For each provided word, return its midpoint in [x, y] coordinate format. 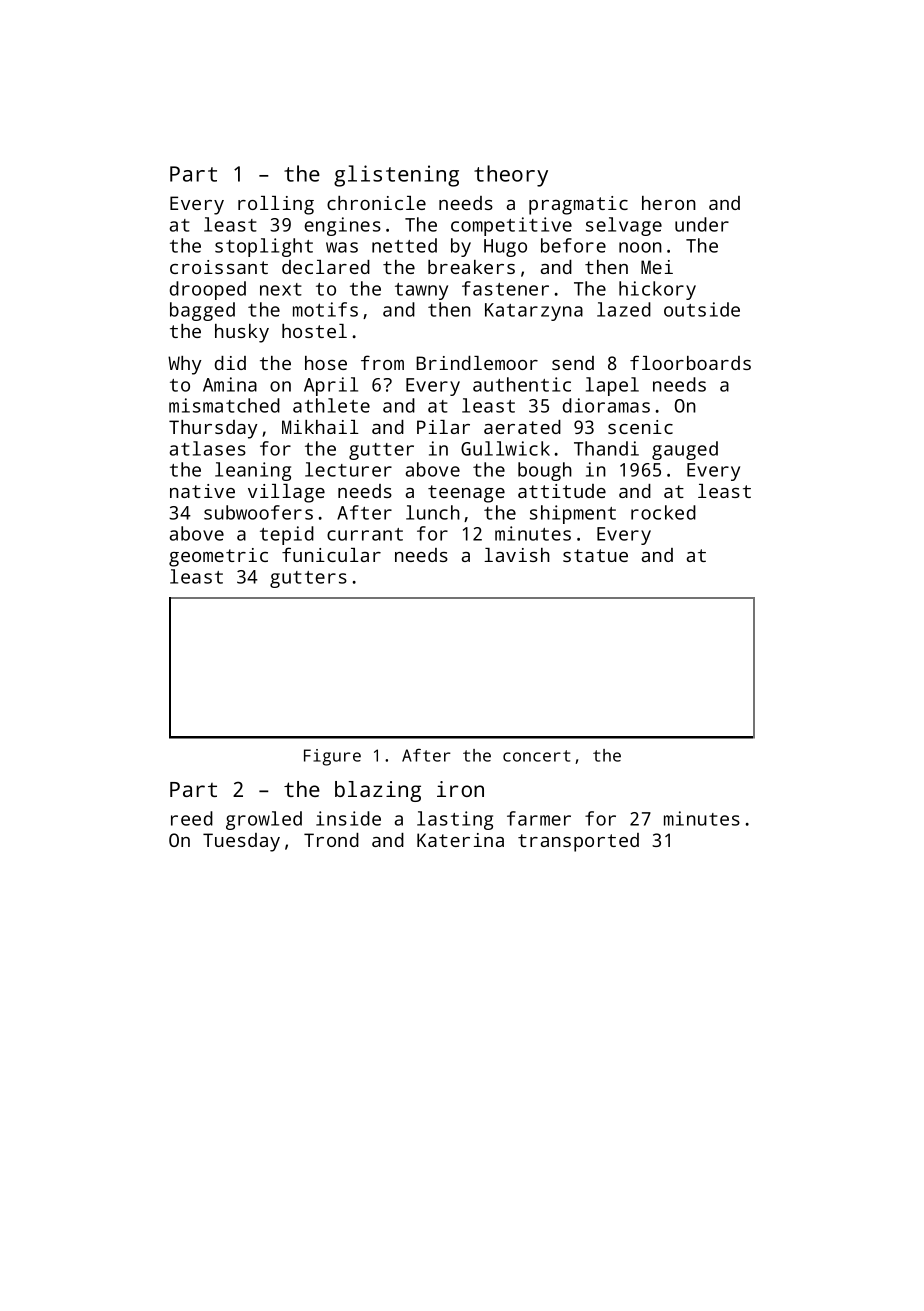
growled [264, 820]
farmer [539, 818]
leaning [253, 471]
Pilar [443, 427]
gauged [685, 450]
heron [669, 203]
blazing [378, 791]
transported [578, 842]
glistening [396, 176]
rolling [276, 205]
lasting [455, 820]
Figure [332, 757]
